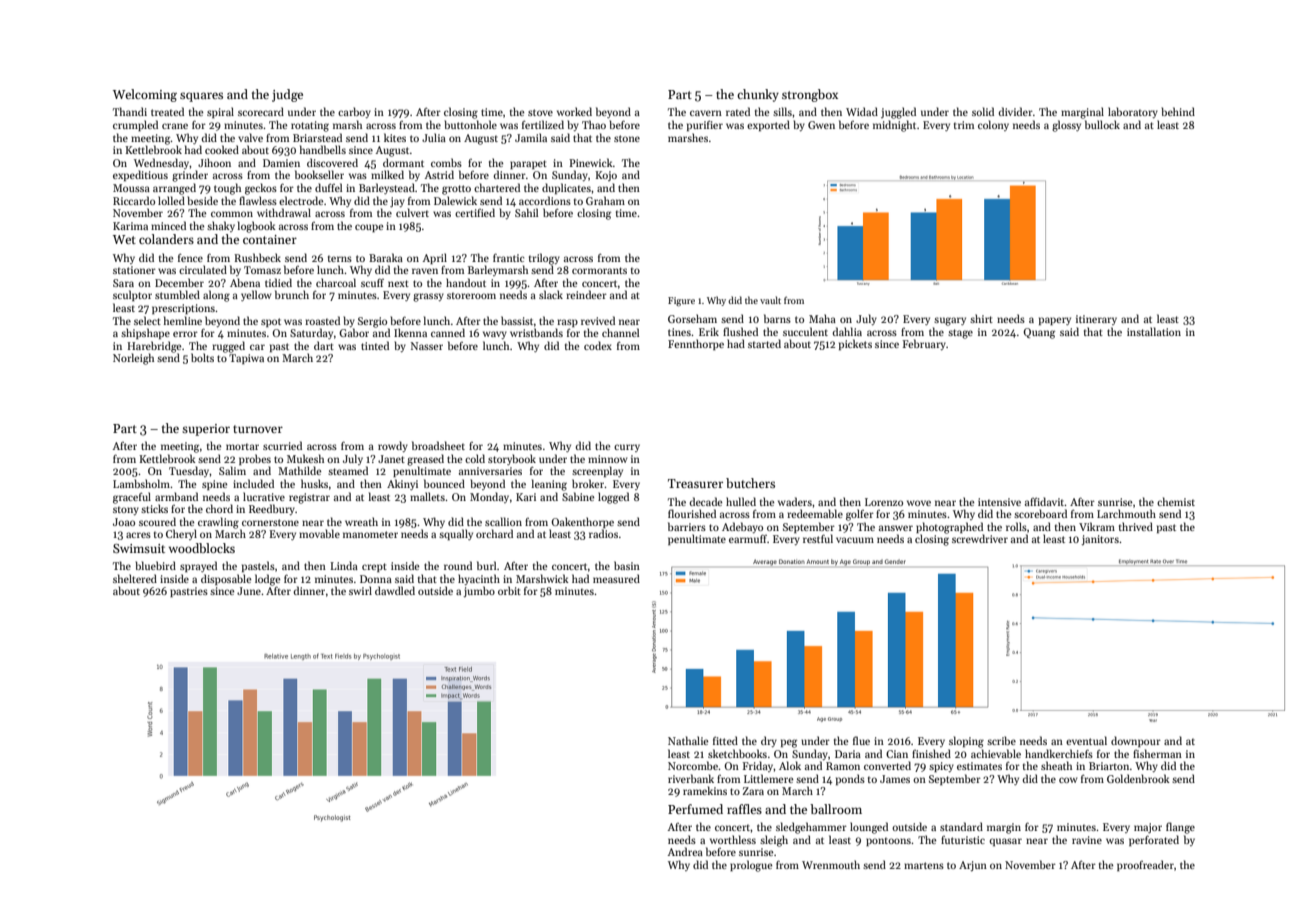 Image resolution: width=1308 pixels, height=924 pixels. I want to click on Nathalie, so click(688, 740).
